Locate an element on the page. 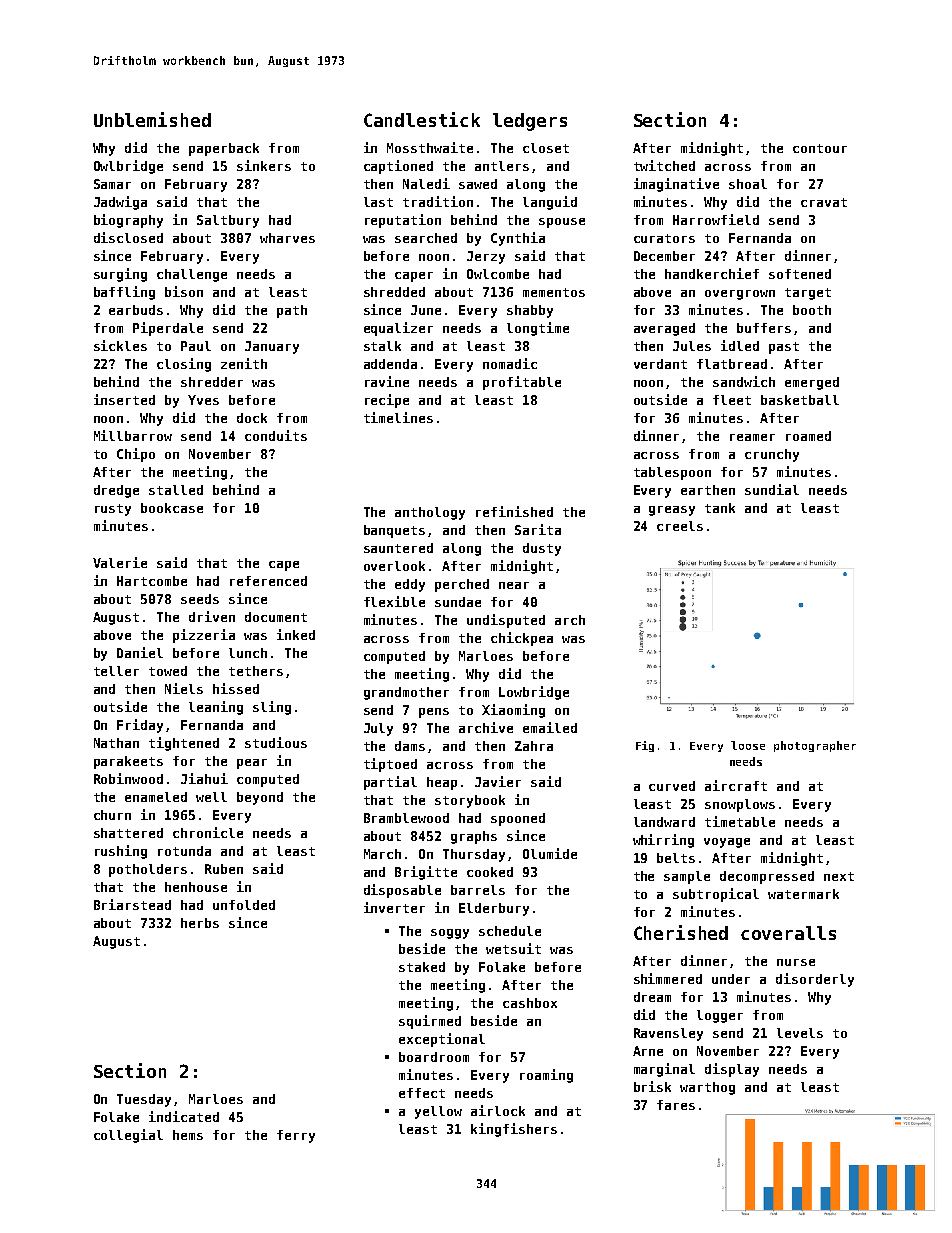 This document has width=952, height=1233. yellow is located at coordinates (438, 1112).
